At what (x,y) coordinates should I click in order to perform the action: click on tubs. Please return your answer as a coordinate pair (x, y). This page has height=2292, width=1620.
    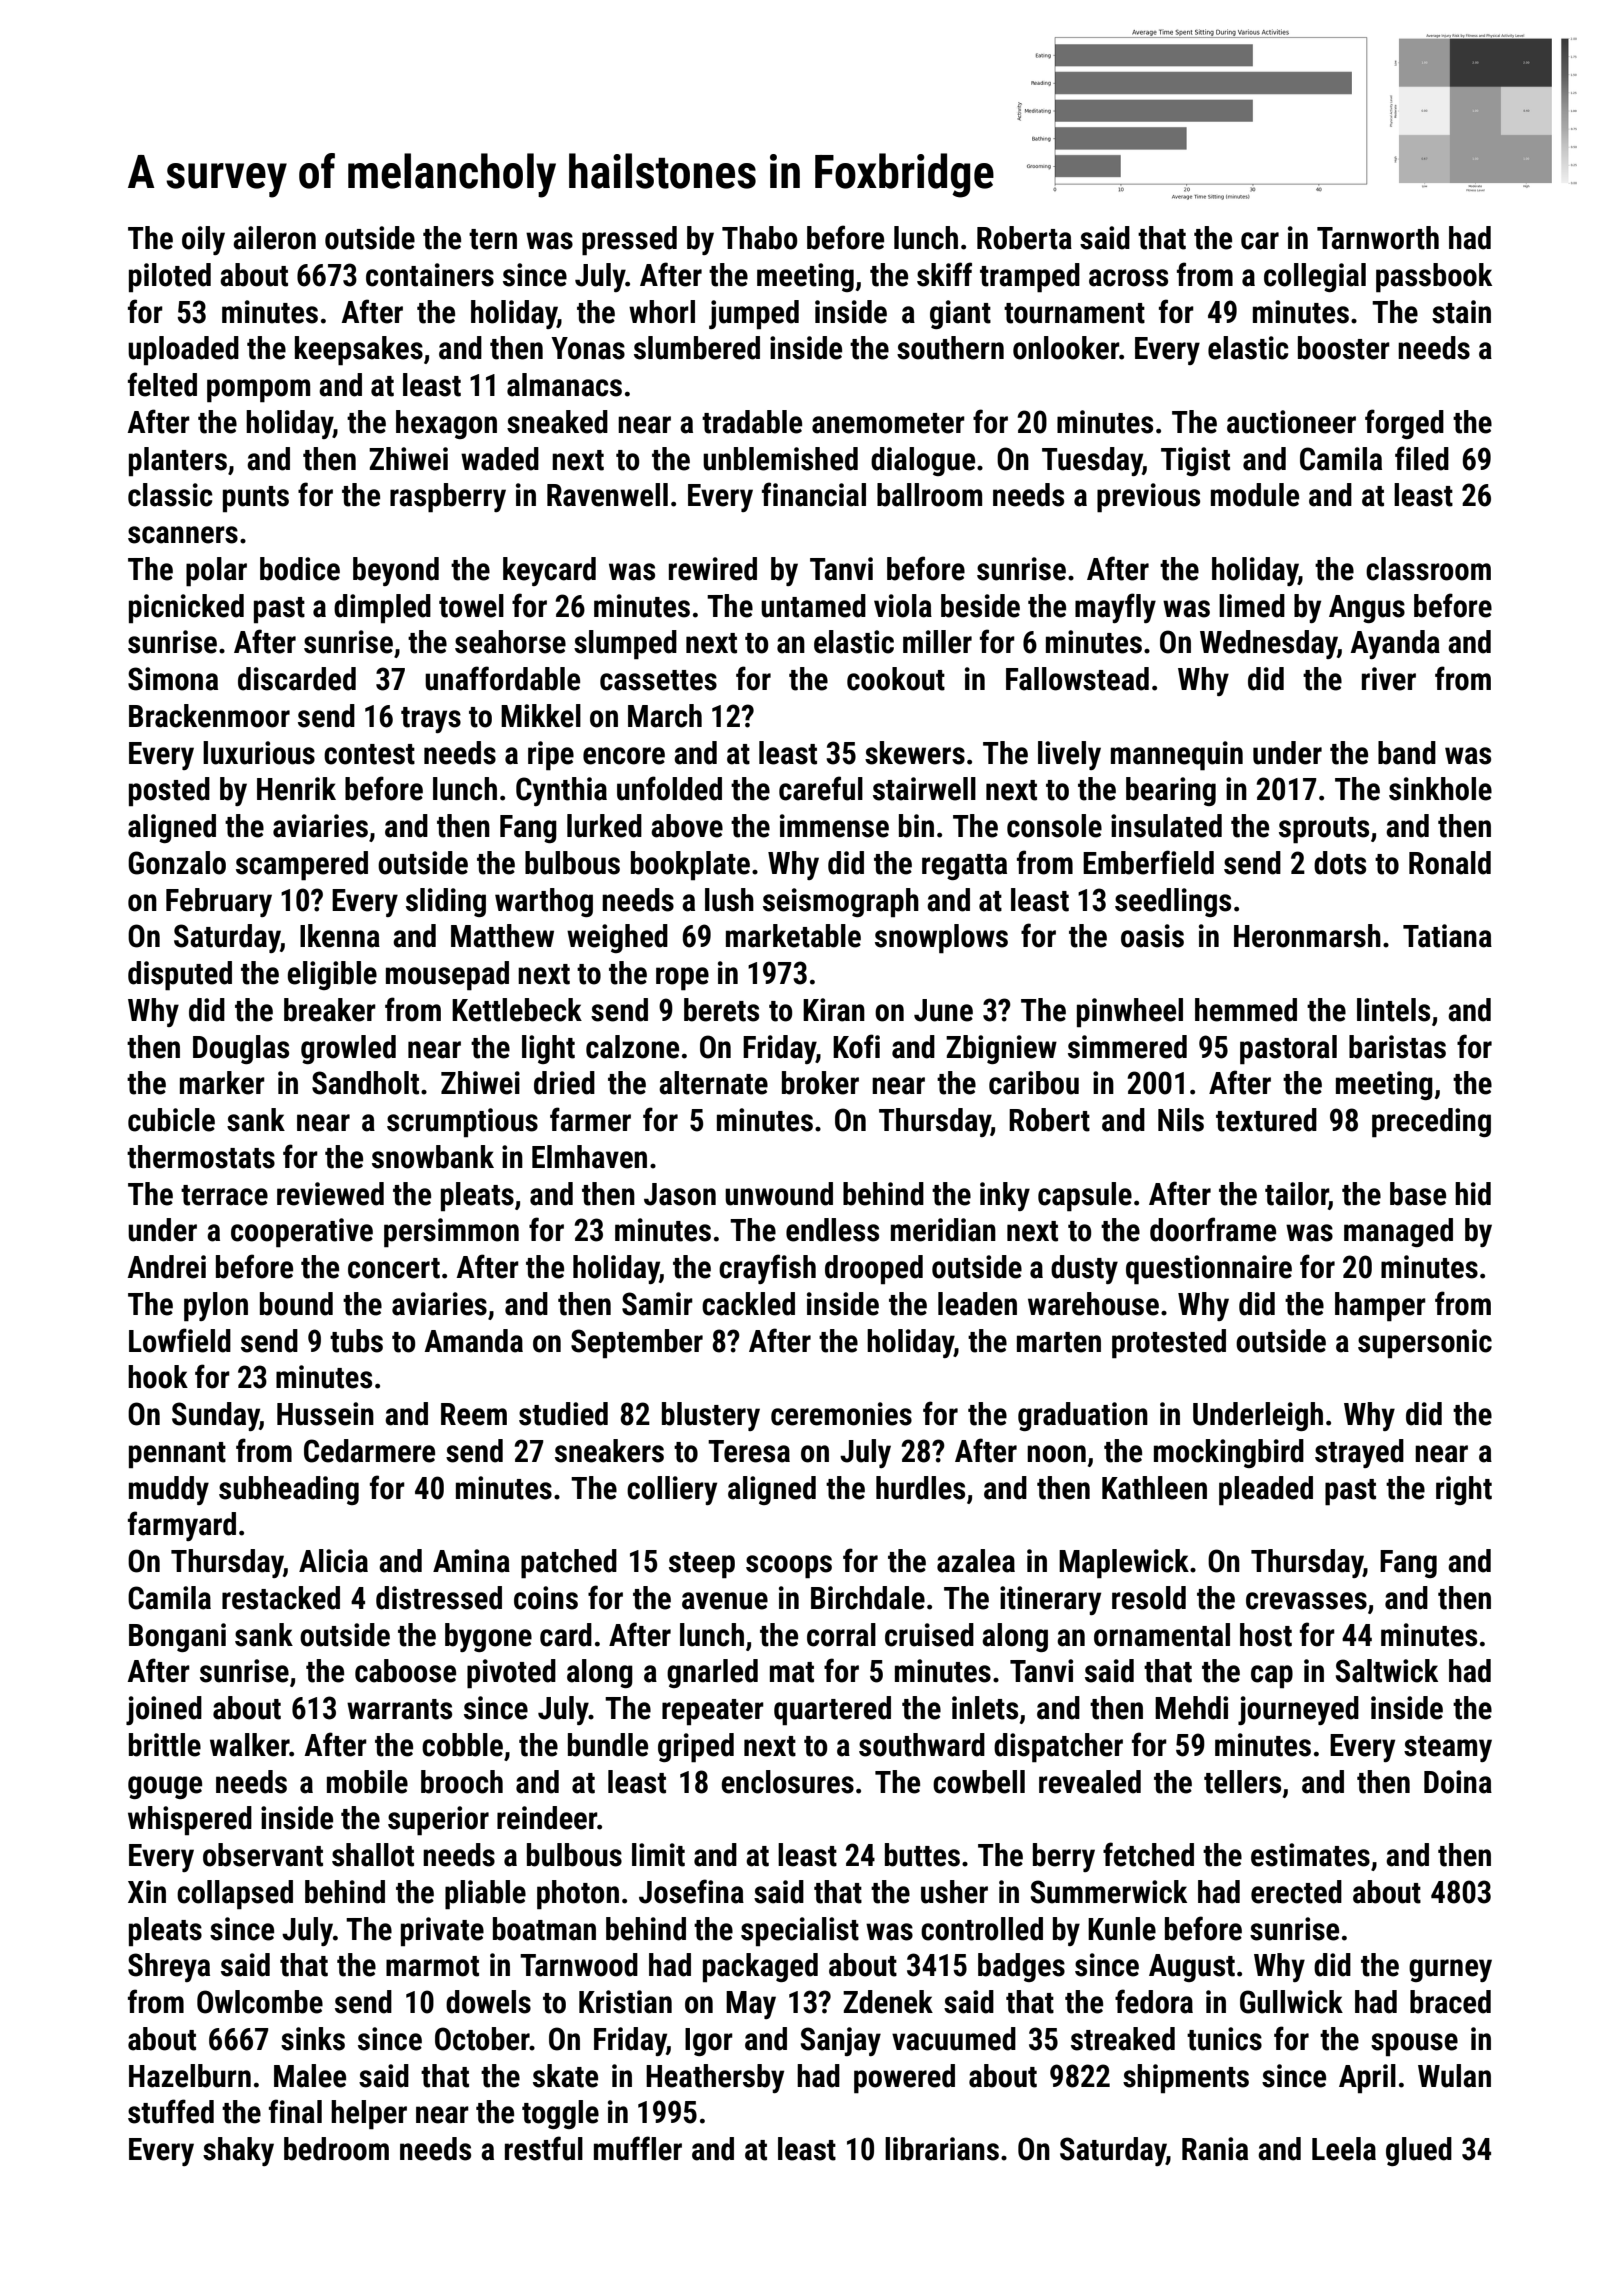
    Looking at the image, I should click on (356, 1341).
